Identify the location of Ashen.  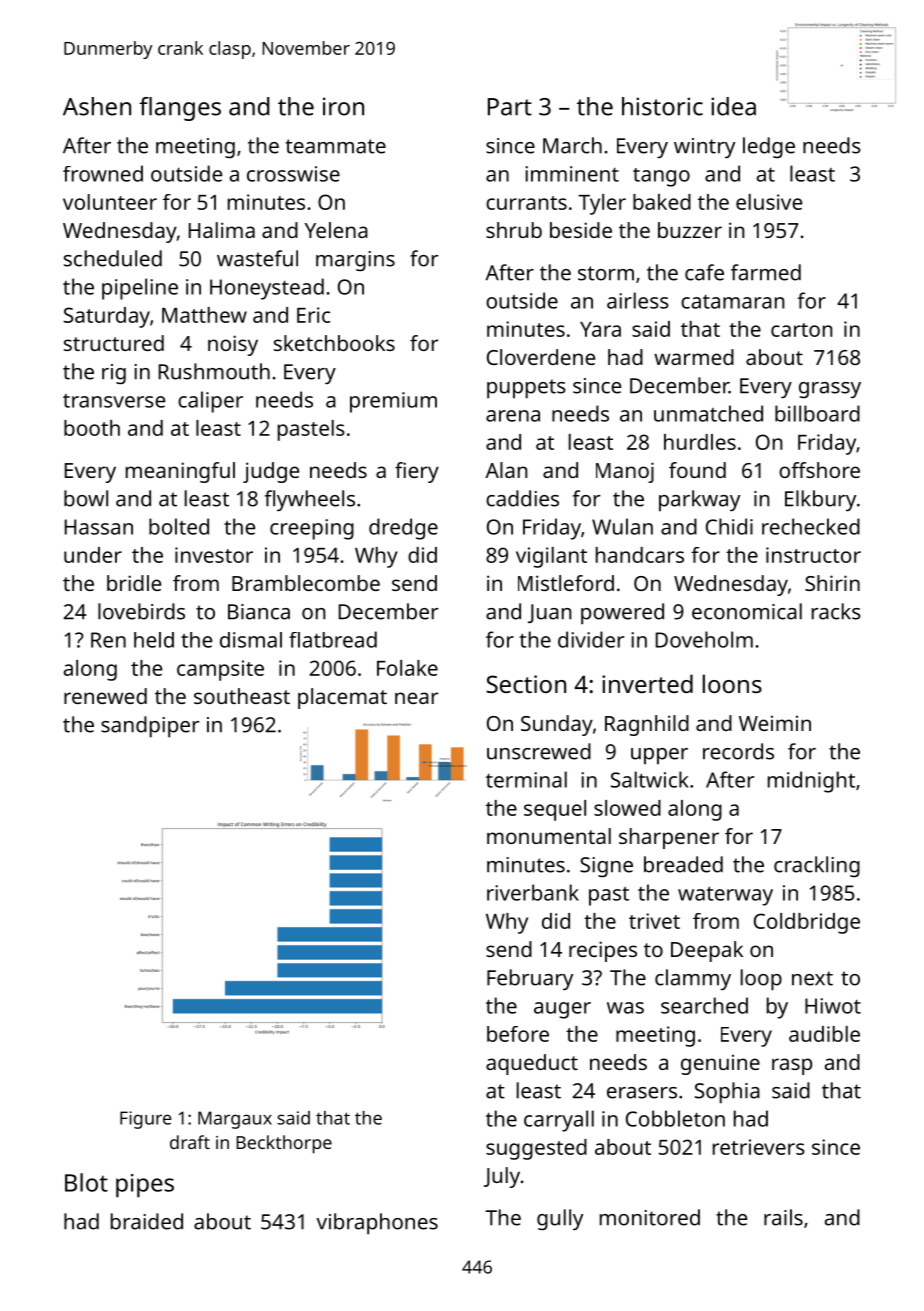
(97, 106).
